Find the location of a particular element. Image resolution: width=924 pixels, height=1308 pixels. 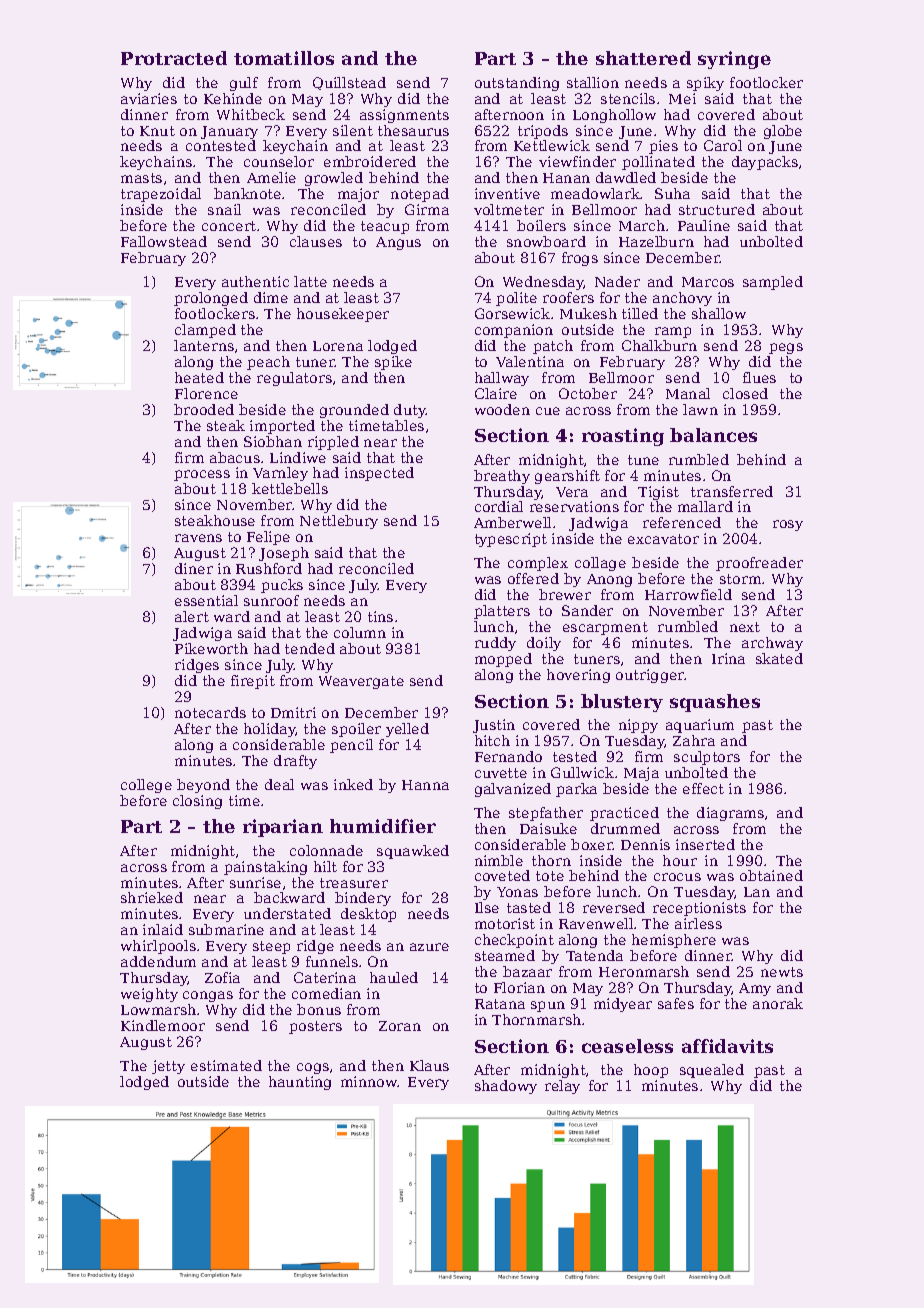

Hanna is located at coordinates (425, 785).
